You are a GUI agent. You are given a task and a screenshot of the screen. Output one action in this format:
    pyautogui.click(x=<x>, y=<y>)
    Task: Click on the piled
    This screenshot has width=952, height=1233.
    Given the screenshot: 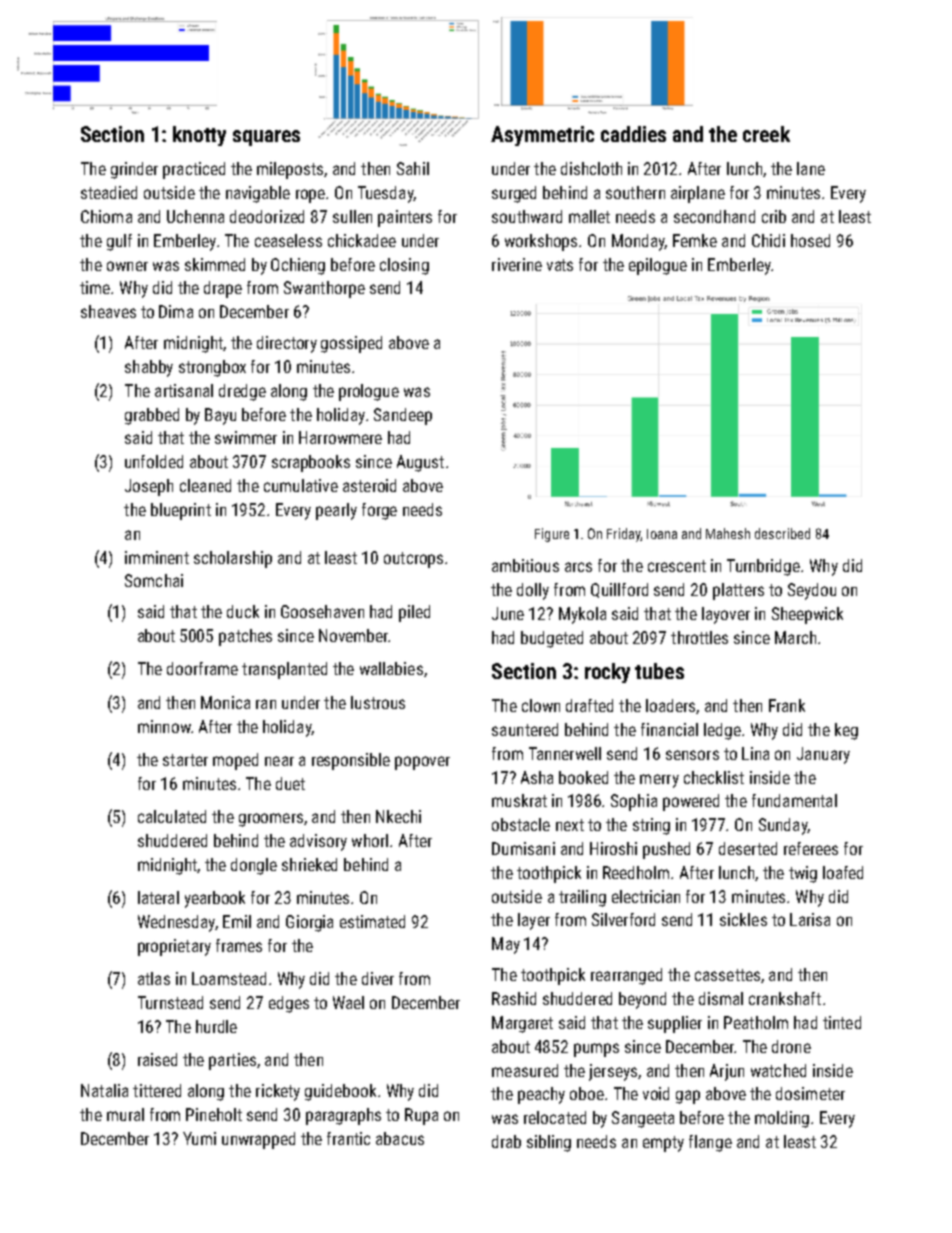 What is the action you would take?
    pyautogui.click(x=414, y=613)
